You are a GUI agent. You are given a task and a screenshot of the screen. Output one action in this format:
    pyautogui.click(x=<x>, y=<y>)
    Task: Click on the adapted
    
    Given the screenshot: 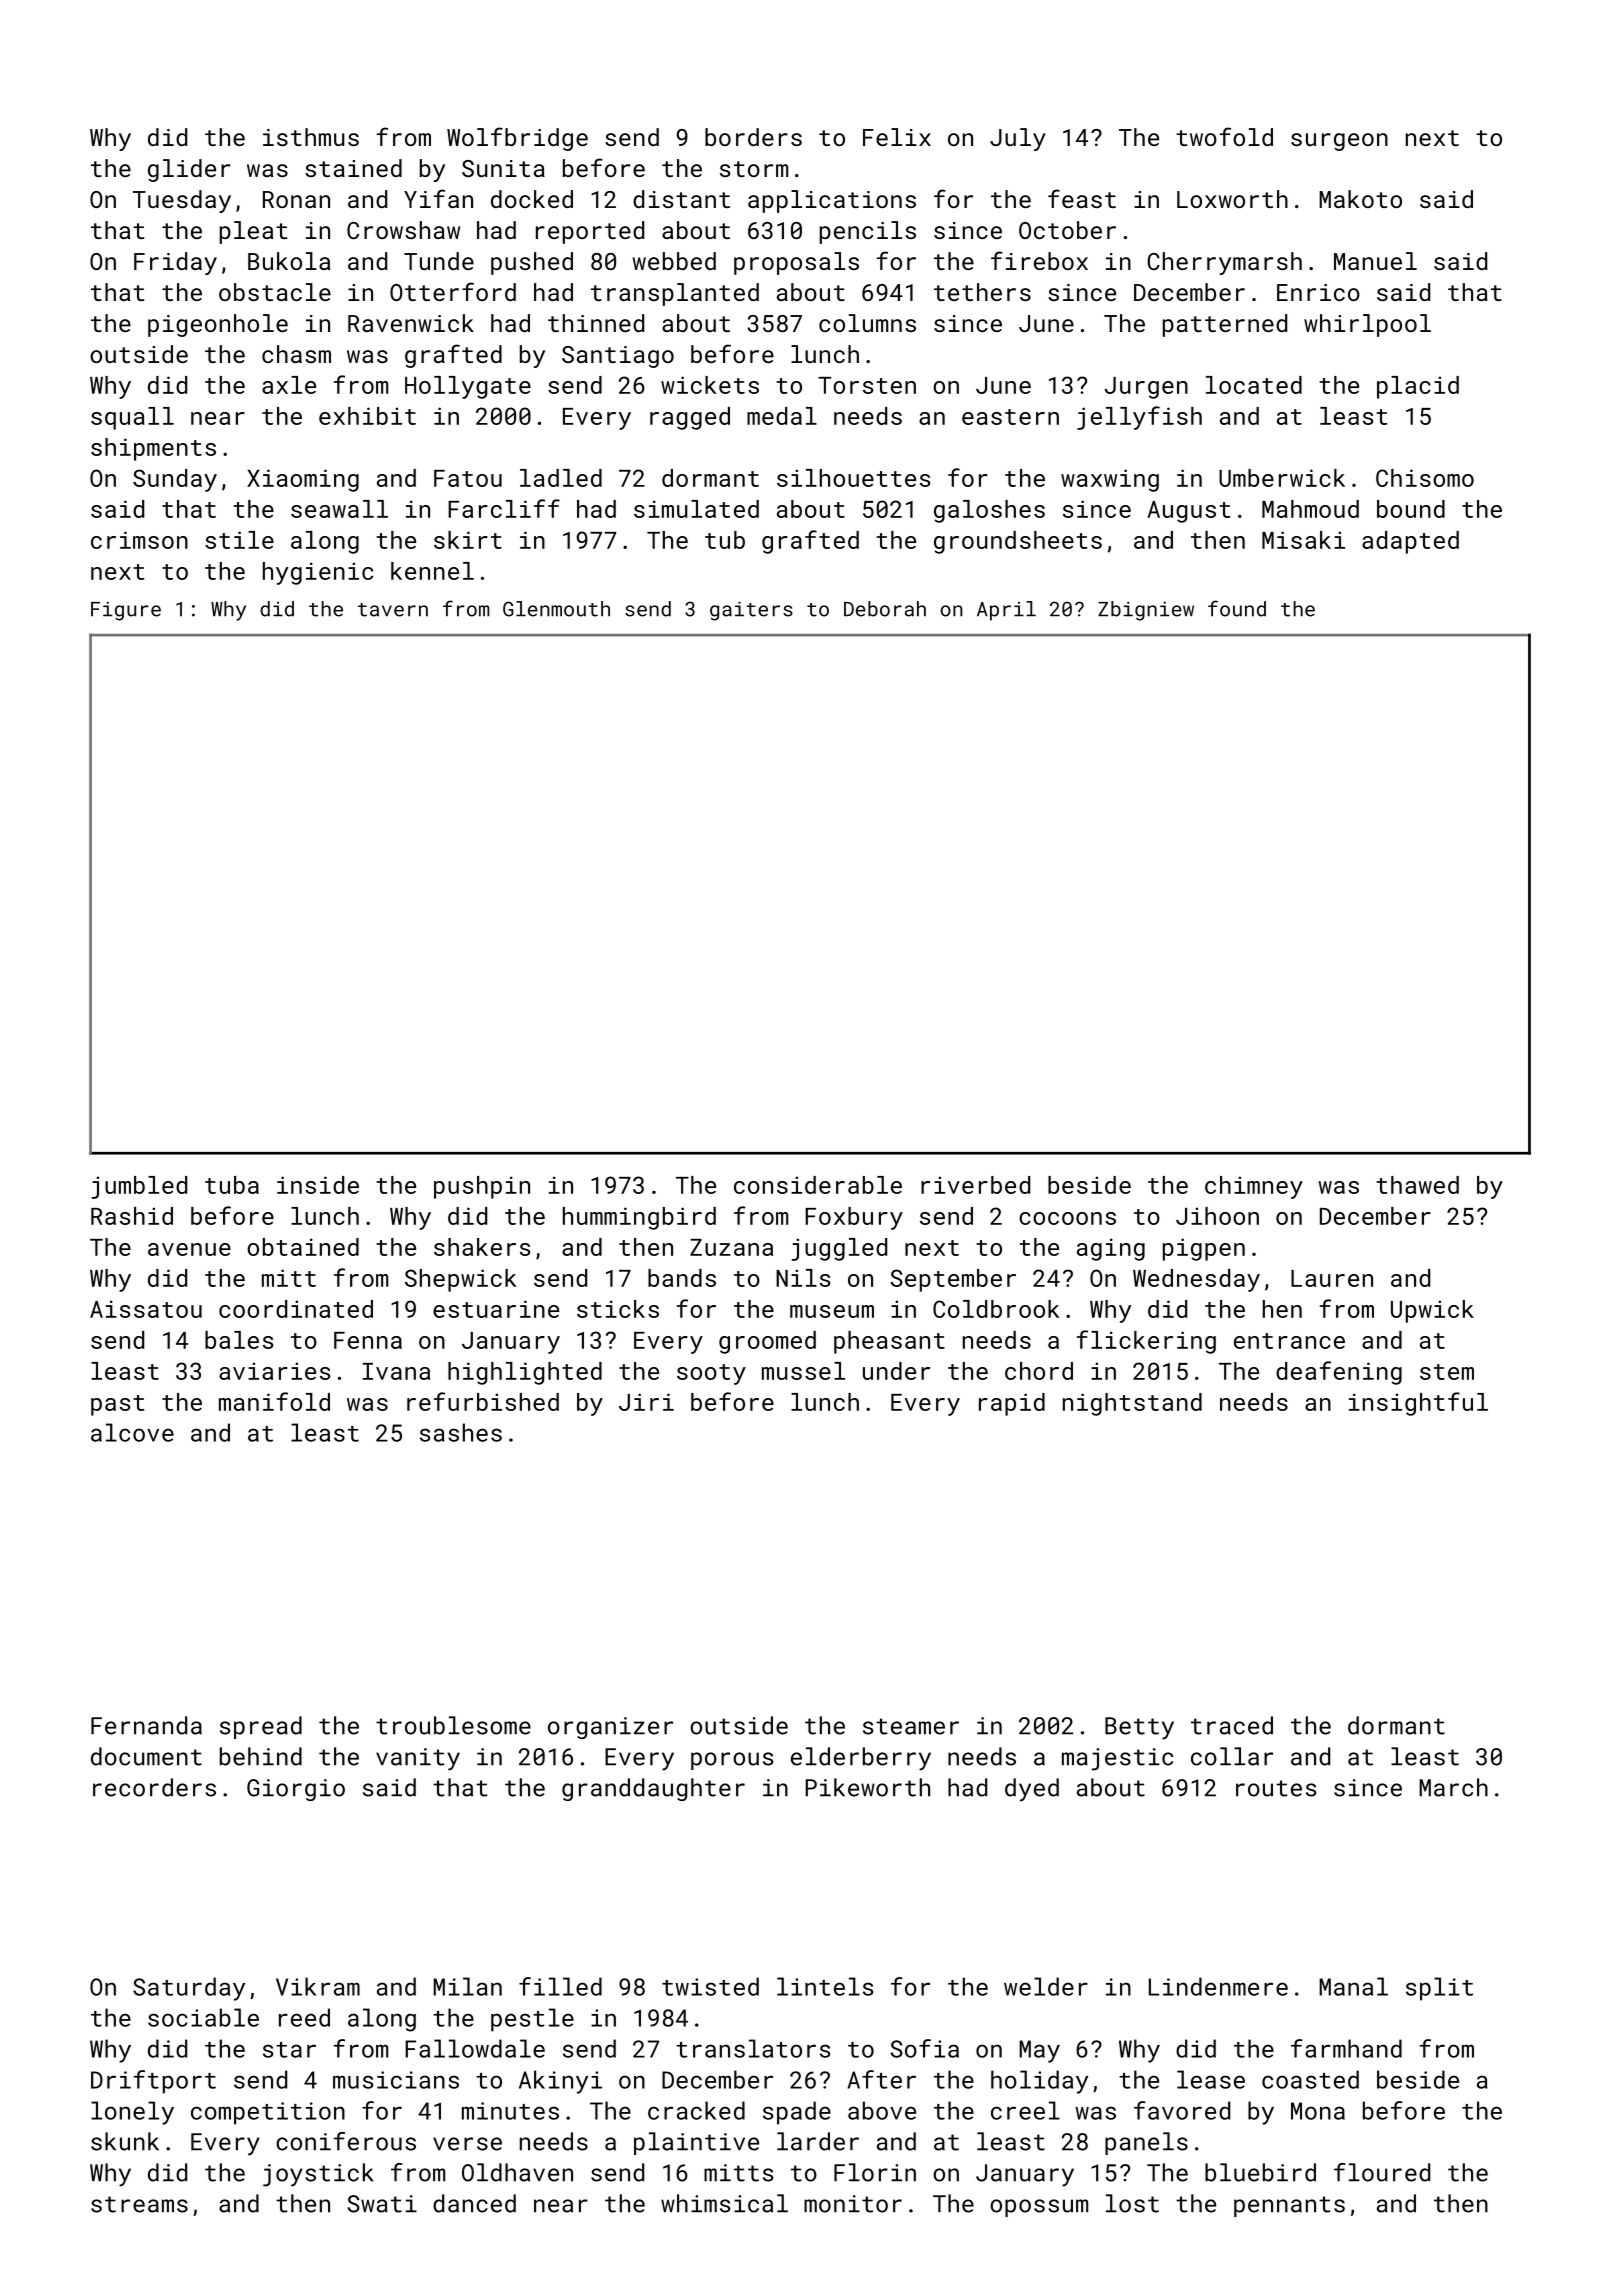 What is the action you would take?
    pyautogui.click(x=1410, y=542)
